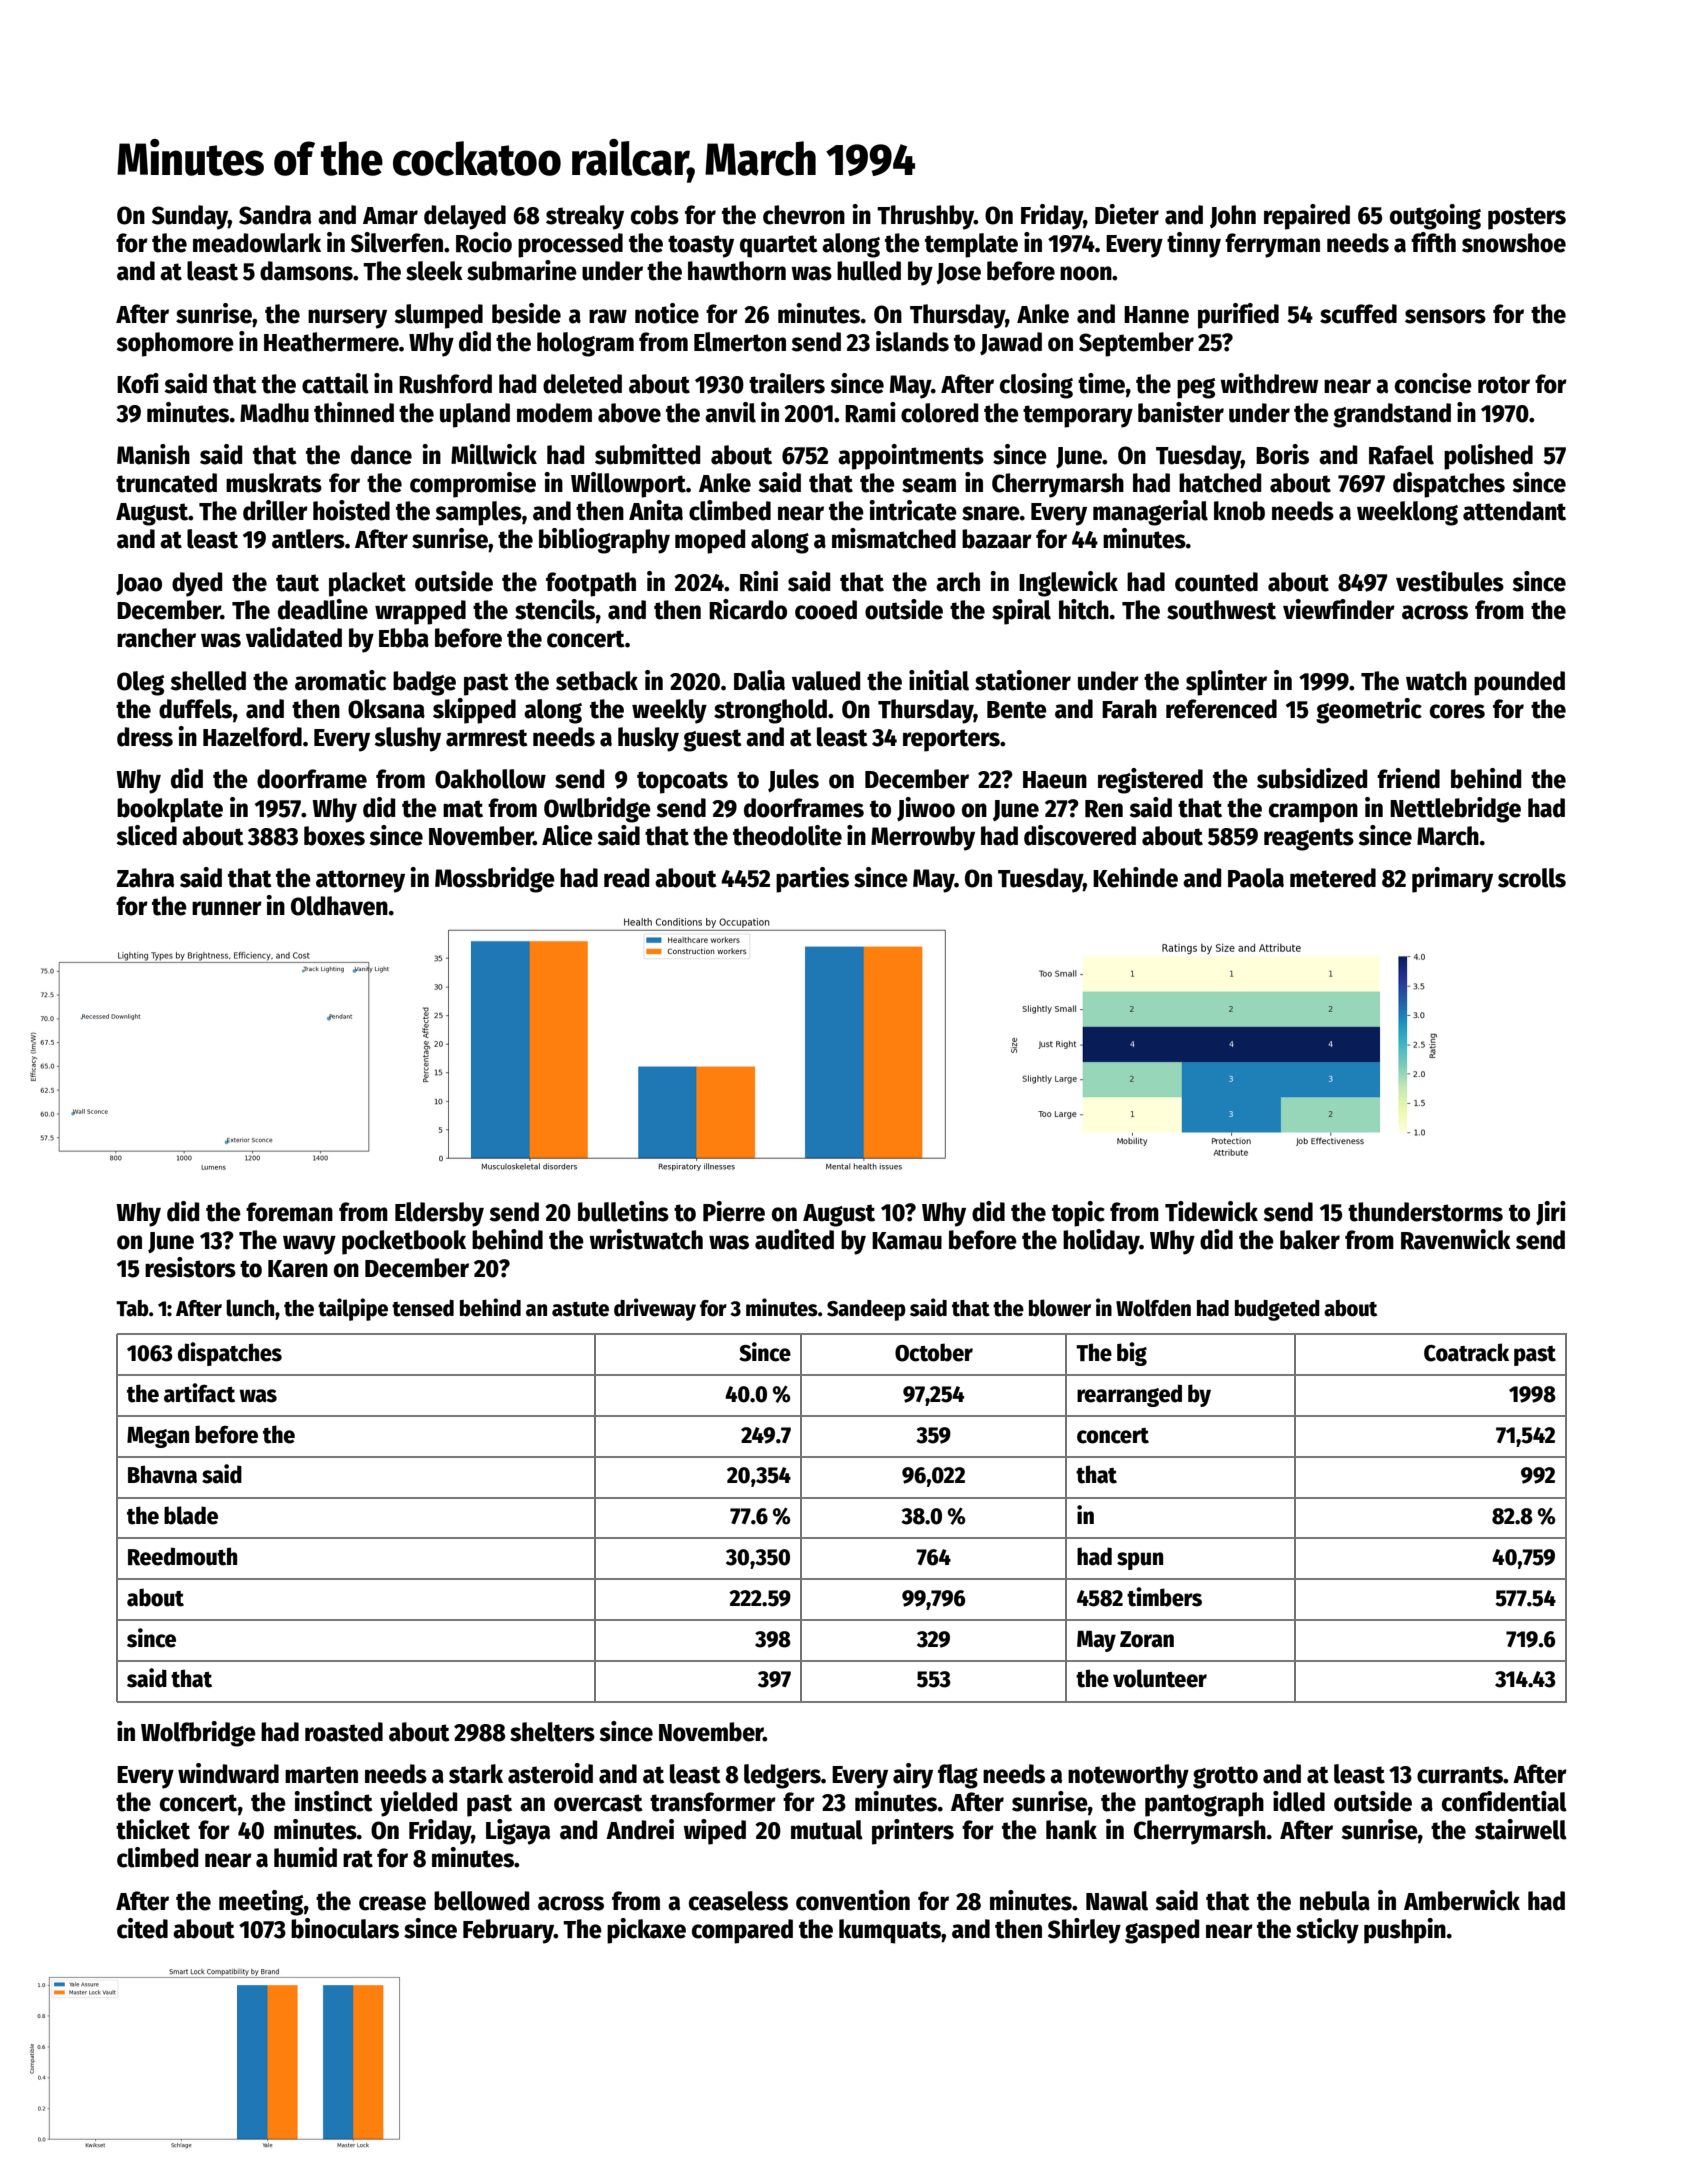 This page has height=2178, width=1683. I want to click on Wolfbridge, so click(198, 1734).
